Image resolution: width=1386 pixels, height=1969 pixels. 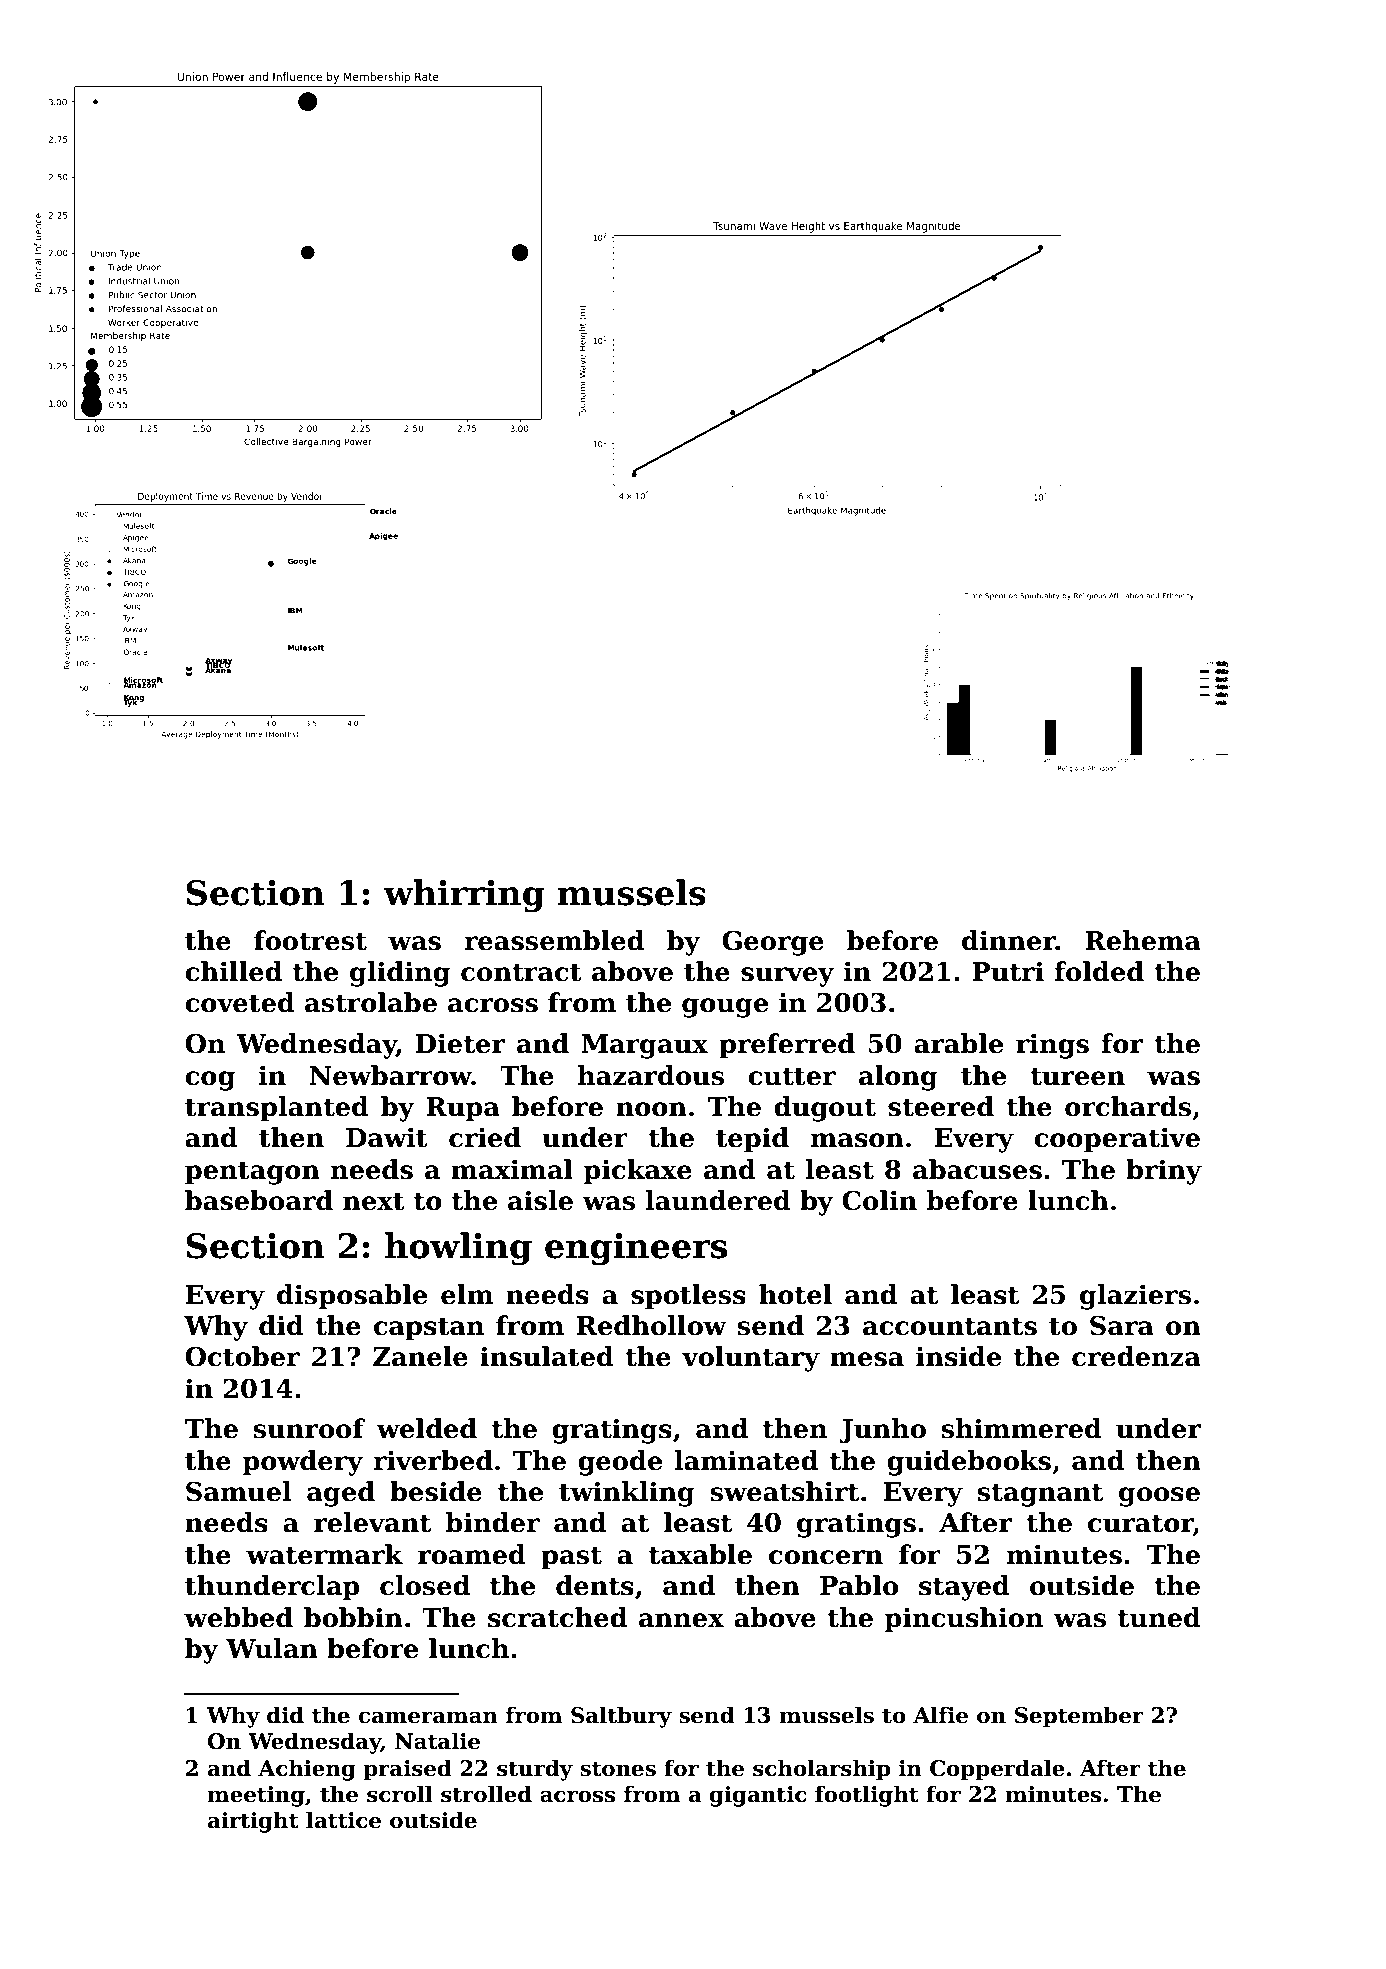 What do you see at coordinates (1099, 971) in the document?
I see `folded` at bounding box center [1099, 971].
